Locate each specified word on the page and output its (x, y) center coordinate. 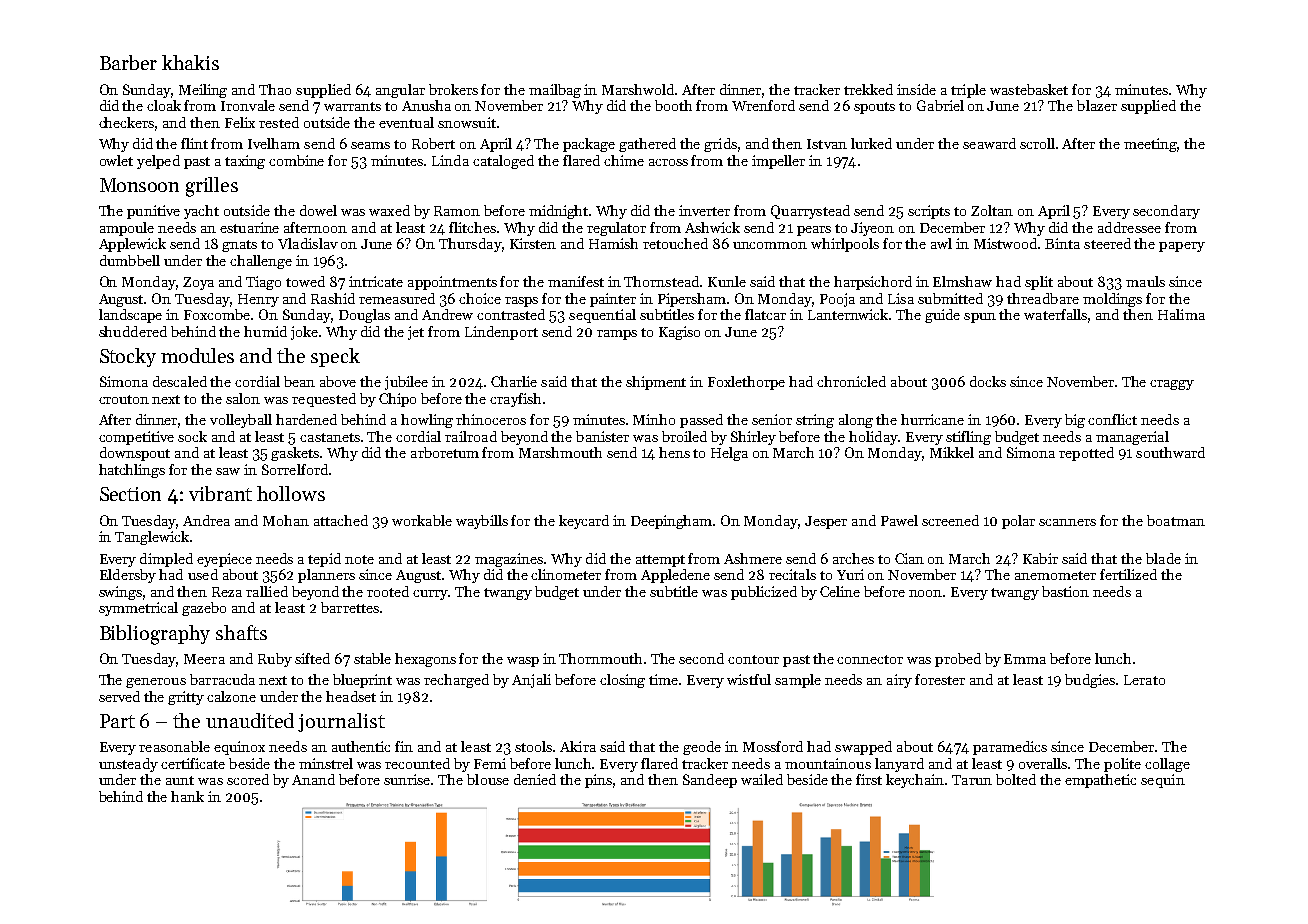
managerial (1132, 438)
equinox (239, 748)
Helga (729, 454)
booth (673, 105)
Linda (450, 160)
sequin (1163, 781)
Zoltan (992, 210)
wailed (762, 779)
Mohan (286, 520)
